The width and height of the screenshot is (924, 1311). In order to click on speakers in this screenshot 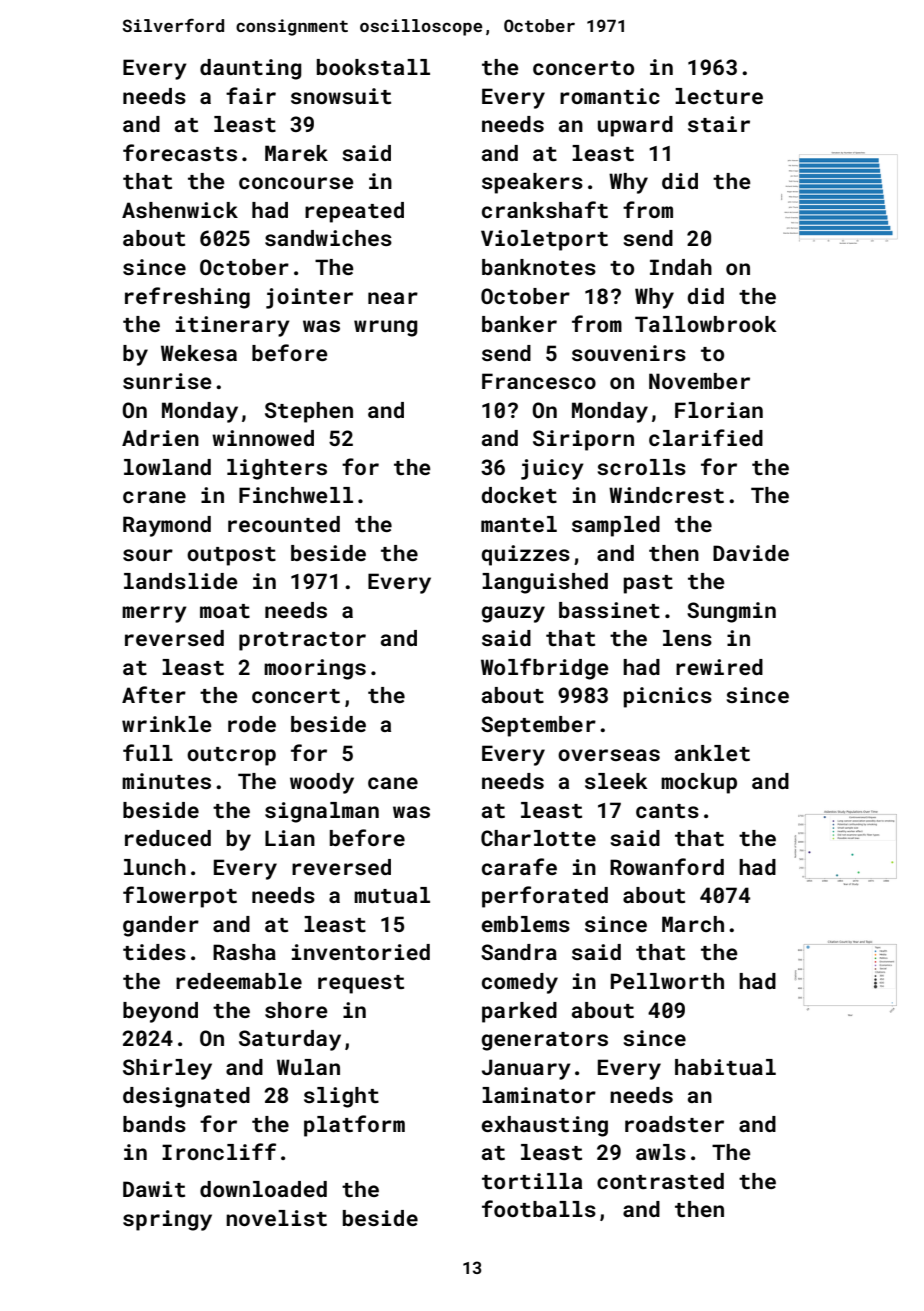, I will do `click(532, 183)`.
